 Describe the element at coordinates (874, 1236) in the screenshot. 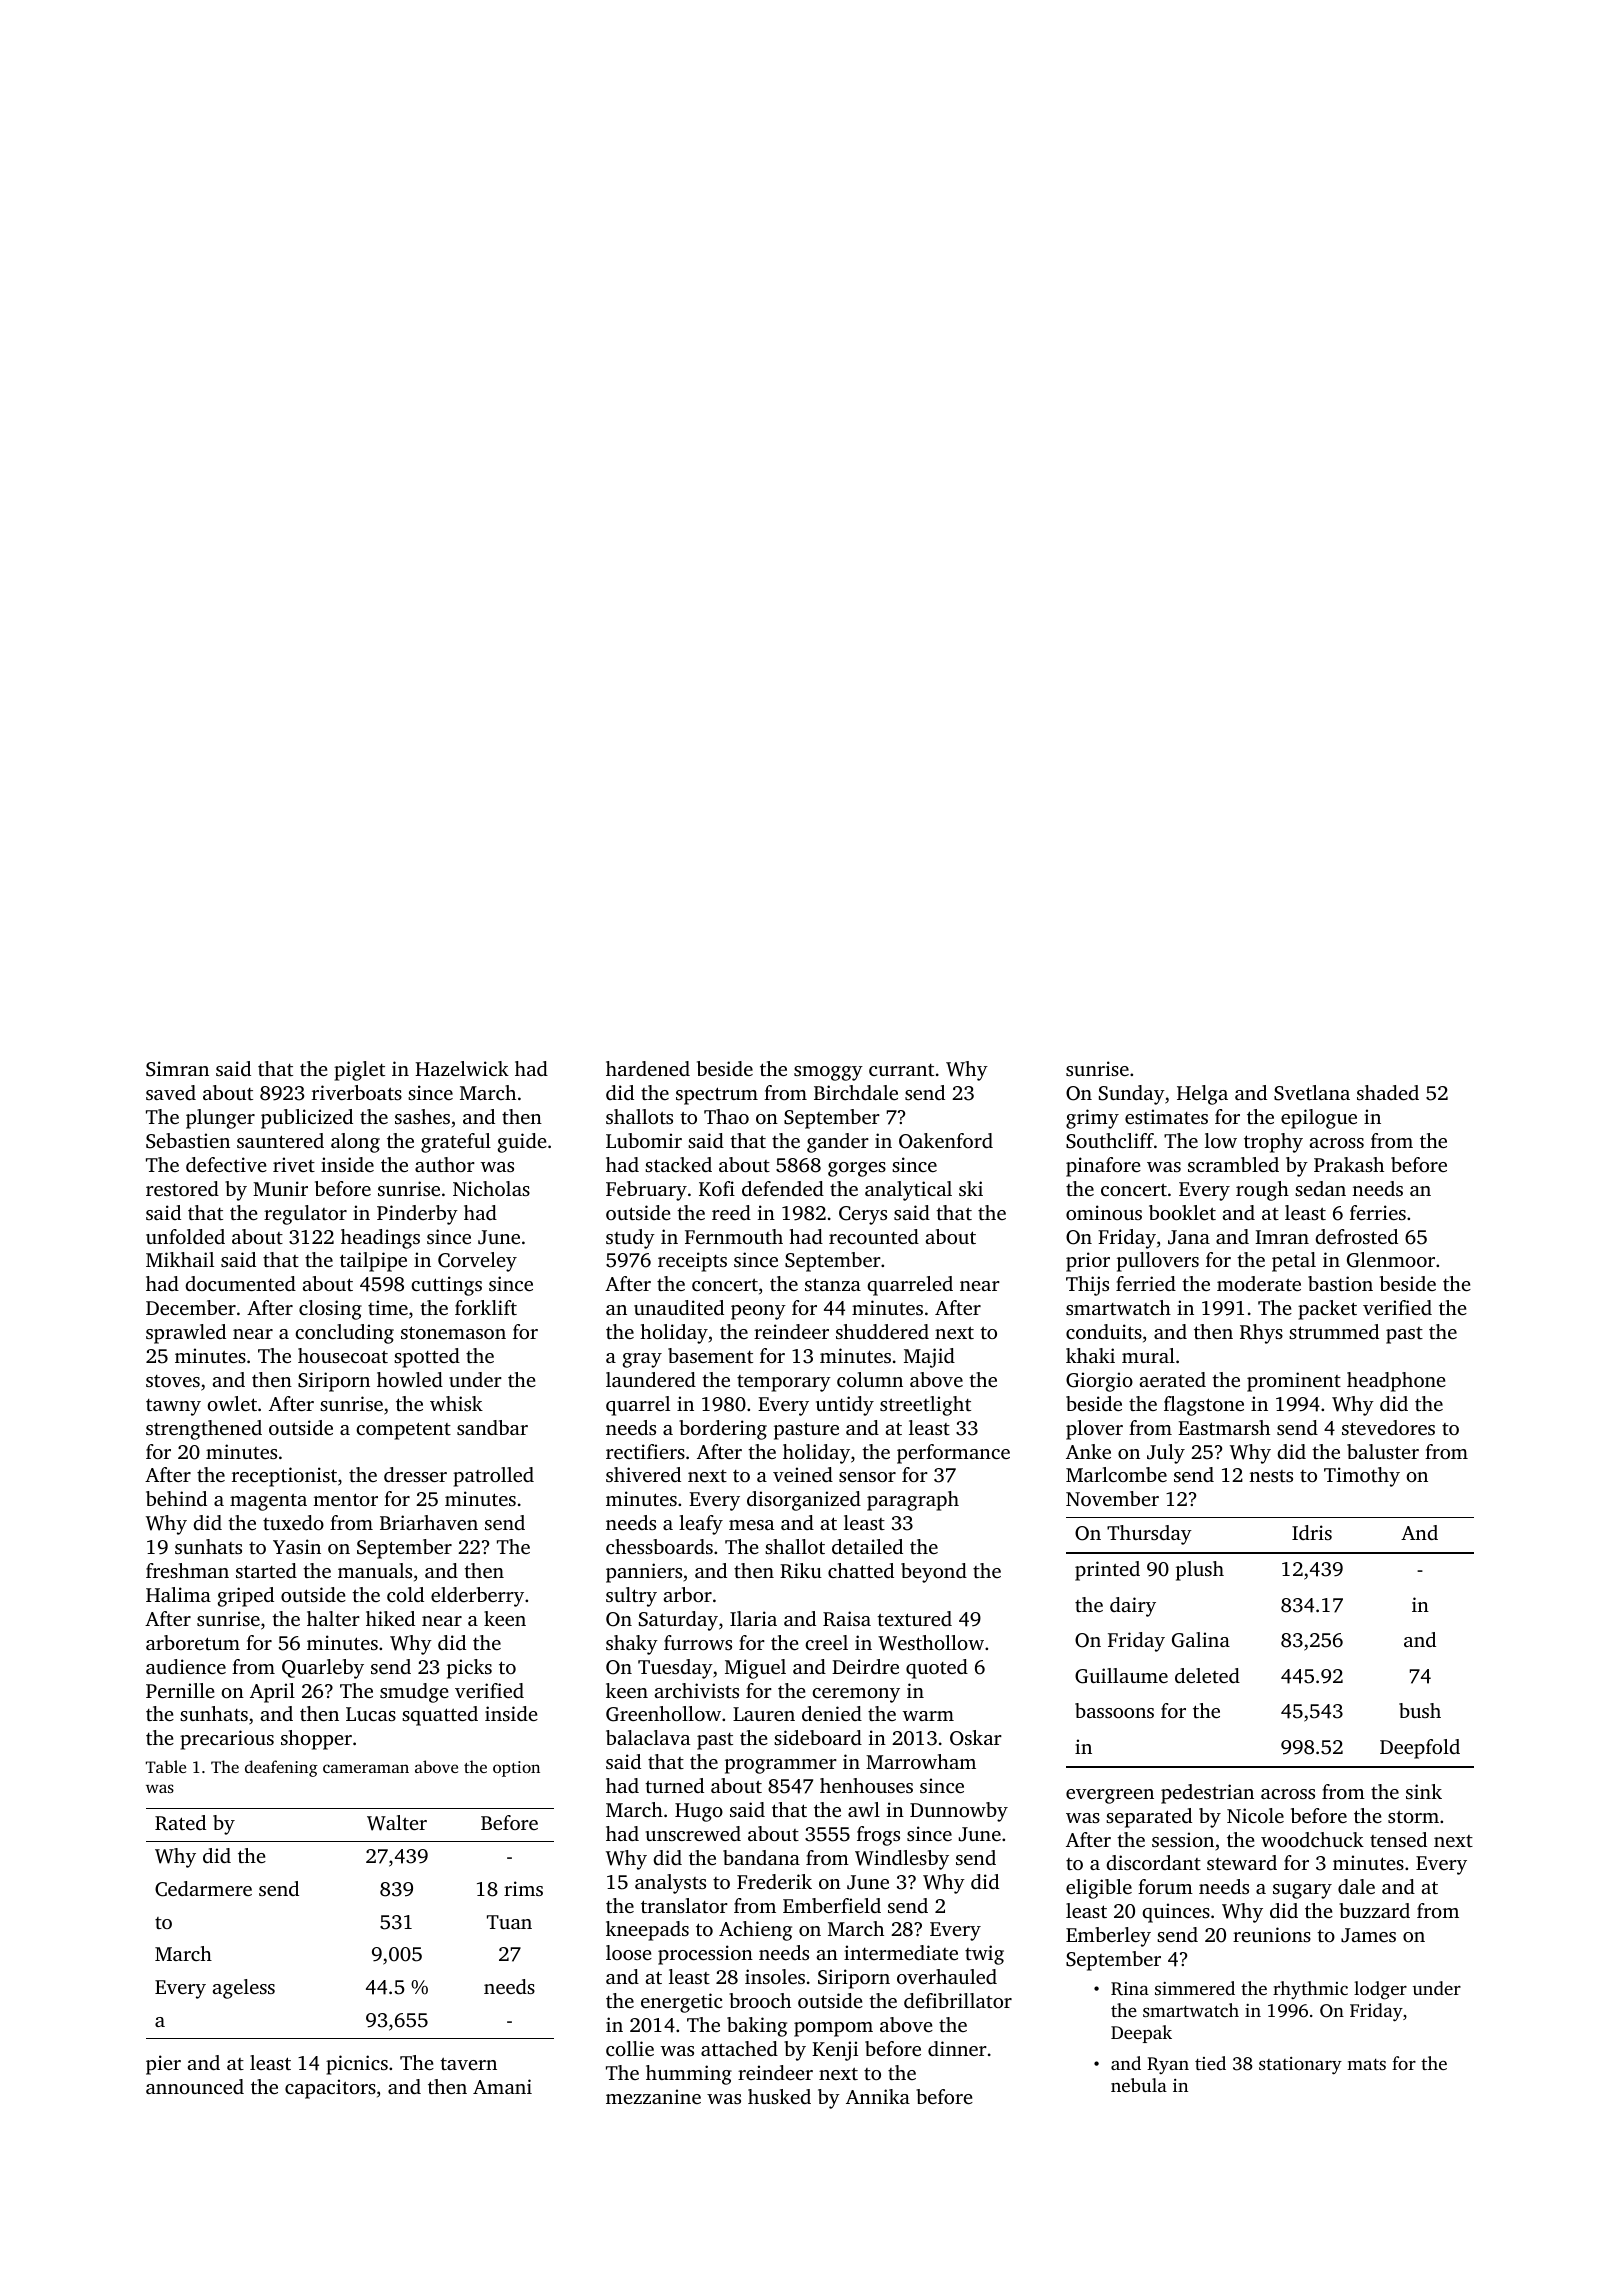

I see `recounted` at that location.
